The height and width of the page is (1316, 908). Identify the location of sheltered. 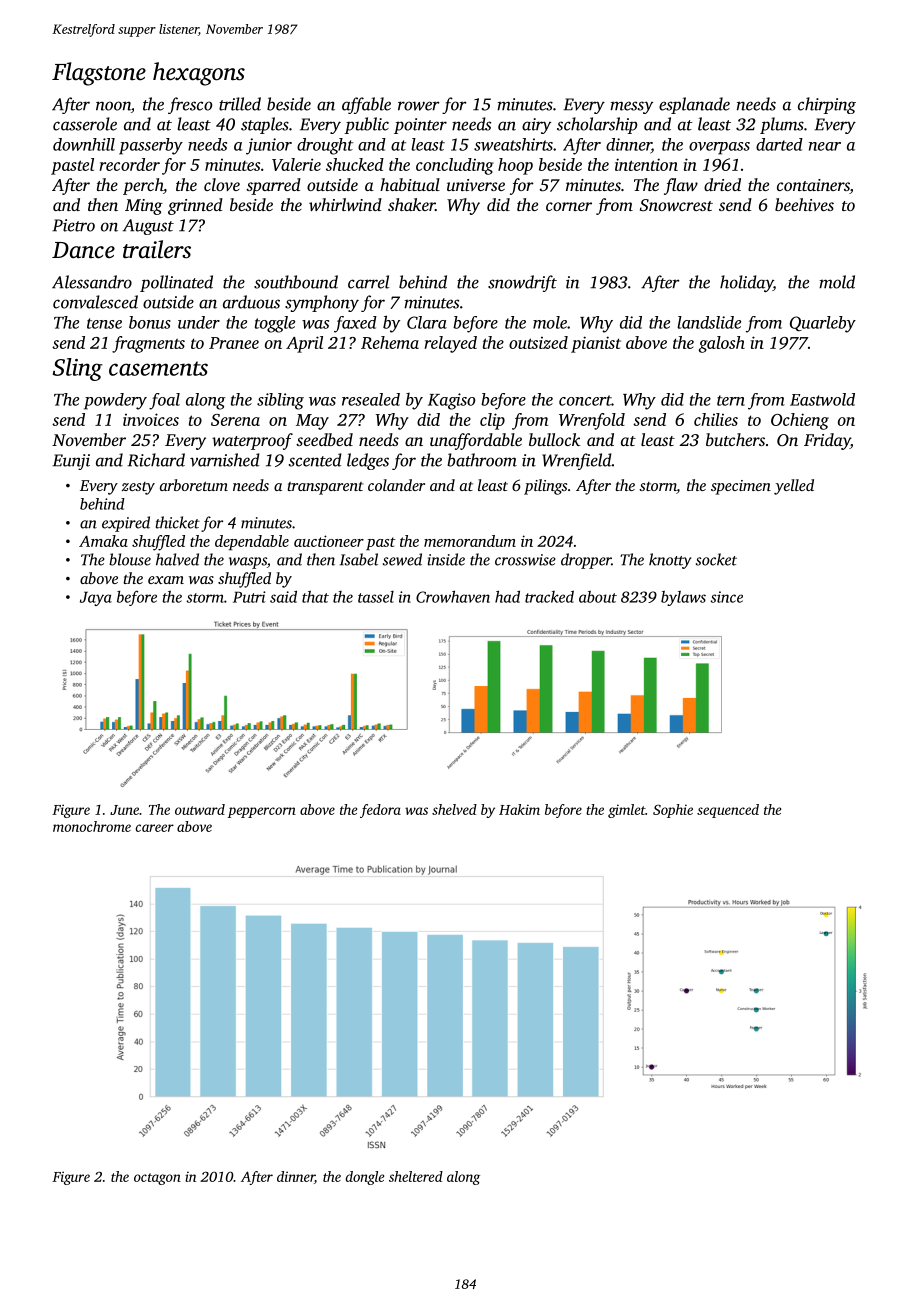
(416, 1176).
